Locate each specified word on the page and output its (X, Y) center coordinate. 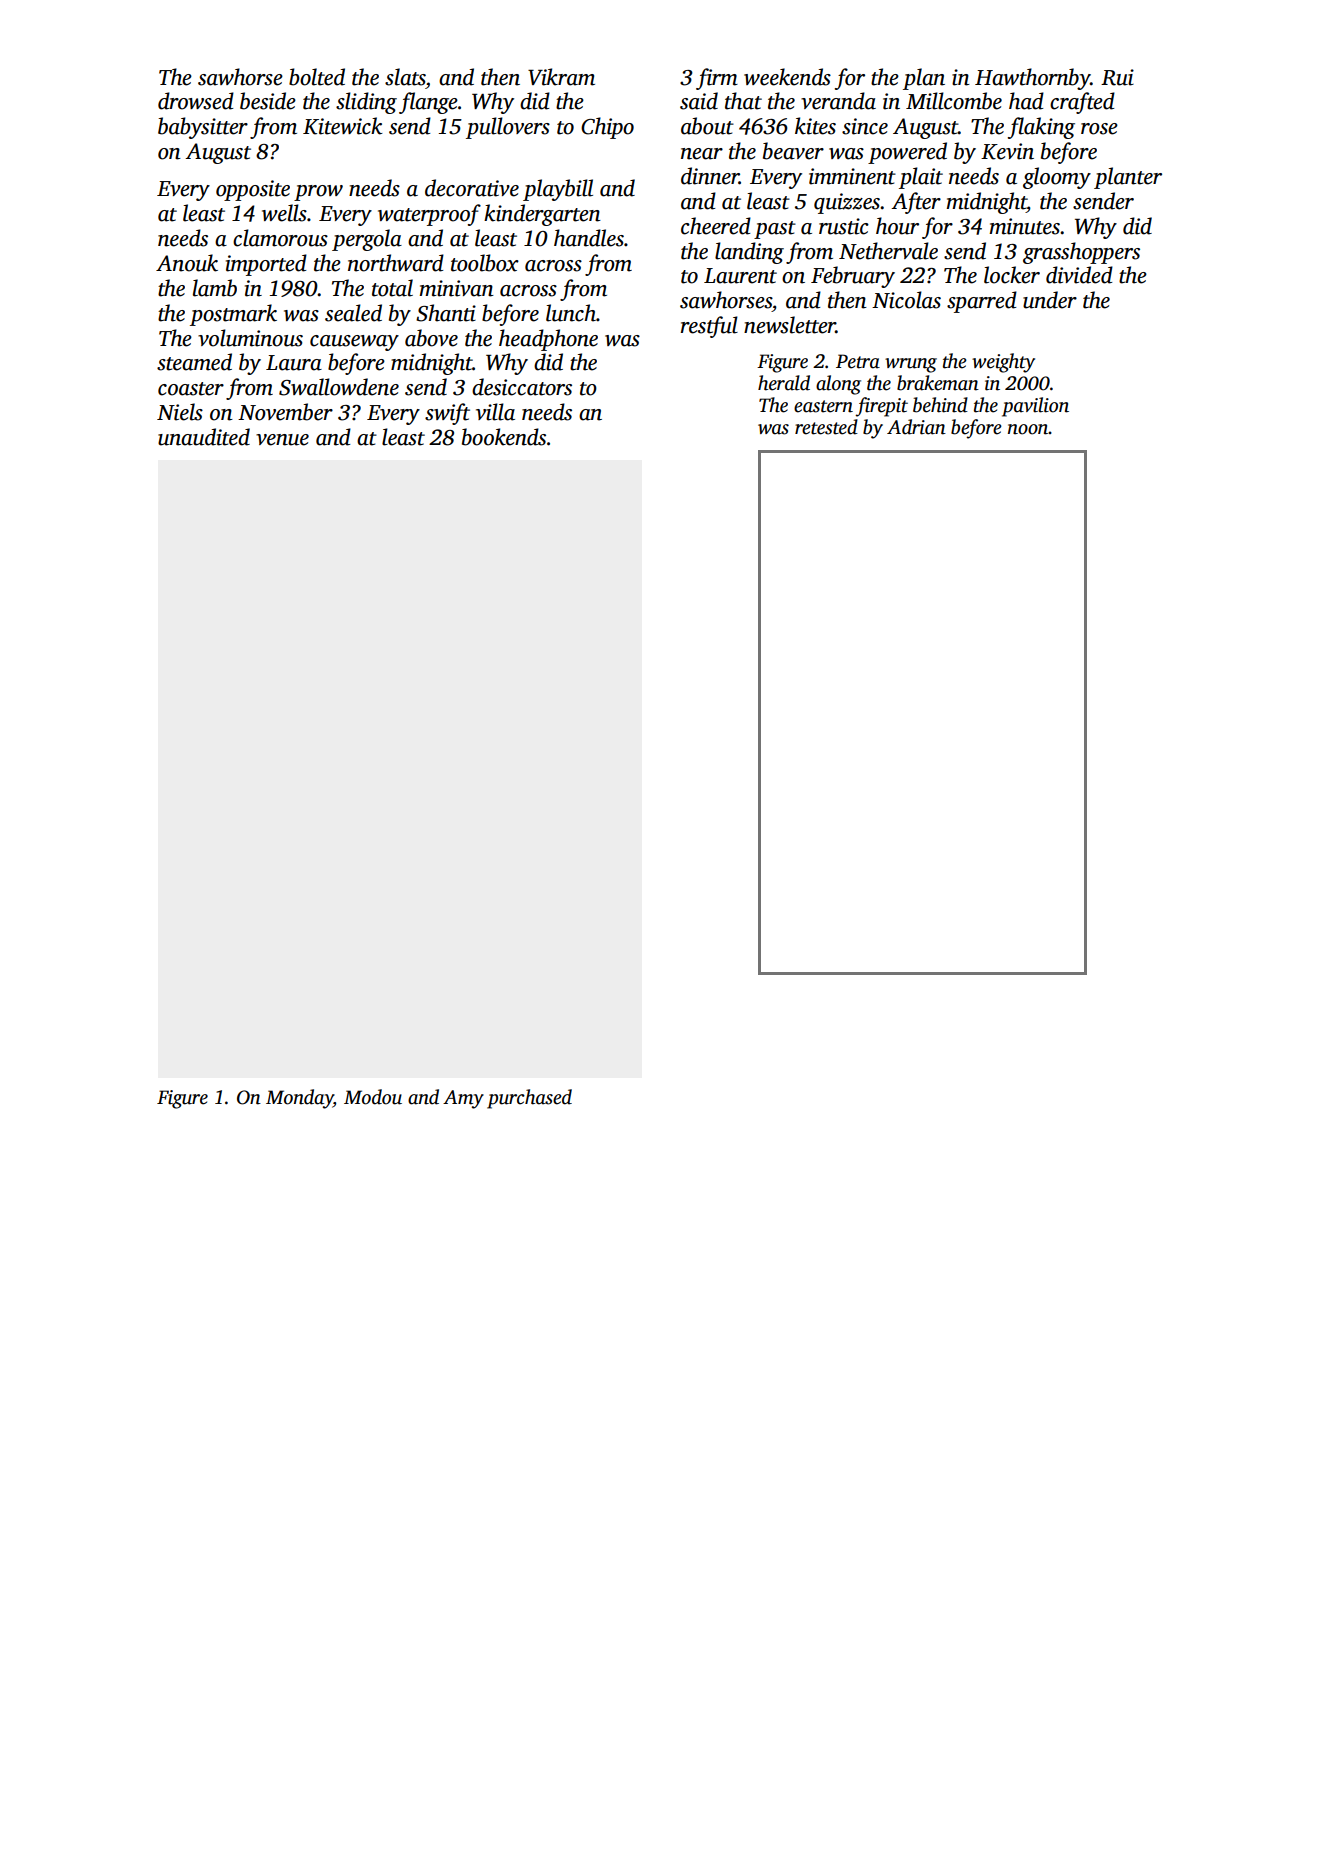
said (699, 101)
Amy (463, 1099)
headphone (548, 340)
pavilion (1035, 407)
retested (826, 427)
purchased (529, 1099)
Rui (1117, 77)
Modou (373, 1097)
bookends (504, 437)
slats (405, 77)
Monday (299, 1099)
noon (1028, 429)
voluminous (250, 338)
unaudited (204, 437)
